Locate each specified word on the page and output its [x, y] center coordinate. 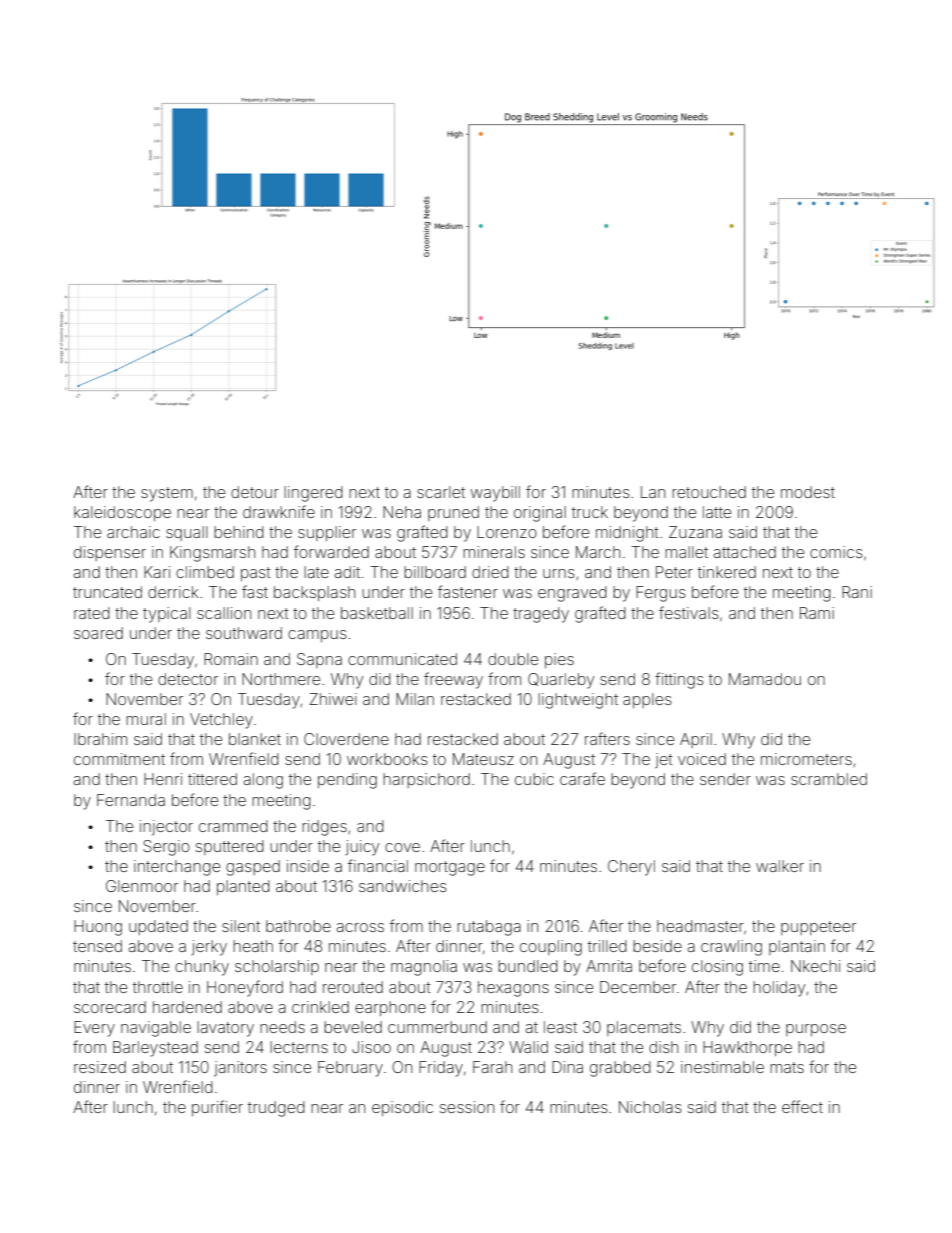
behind [239, 532]
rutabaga [489, 928]
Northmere [281, 679]
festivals [689, 612]
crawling [731, 948]
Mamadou [765, 679]
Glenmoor [142, 886]
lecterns [299, 1047]
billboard [435, 572]
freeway [453, 680]
